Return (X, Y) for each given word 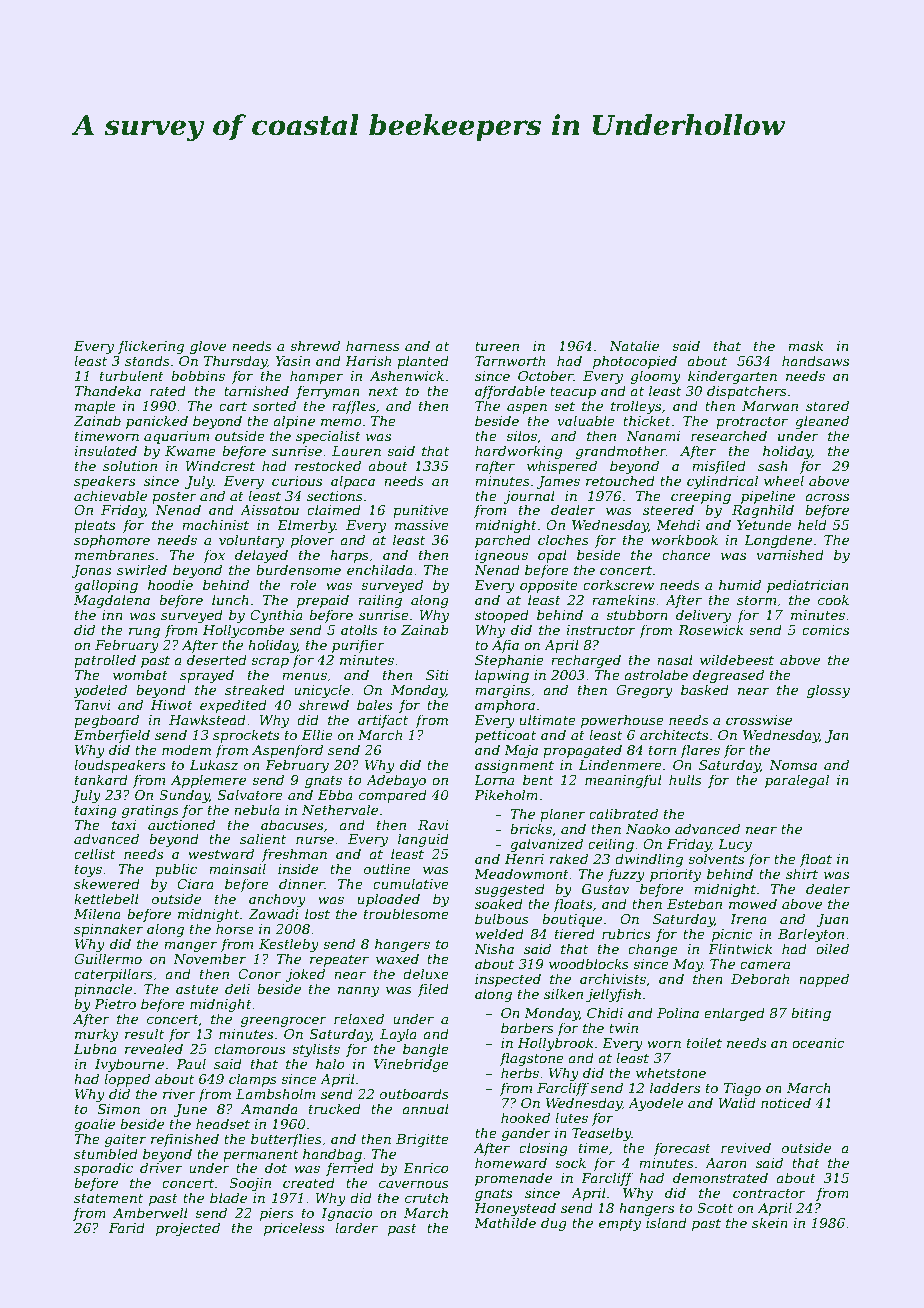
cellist (94, 853)
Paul (191, 1063)
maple (95, 407)
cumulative (411, 883)
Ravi (433, 825)
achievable (110, 495)
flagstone (532, 1059)
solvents (716, 858)
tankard (101, 779)
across (827, 497)
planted (423, 362)
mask (805, 345)
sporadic (103, 1169)
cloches (563, 539)
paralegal (797, 781)
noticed (786, 1102)
